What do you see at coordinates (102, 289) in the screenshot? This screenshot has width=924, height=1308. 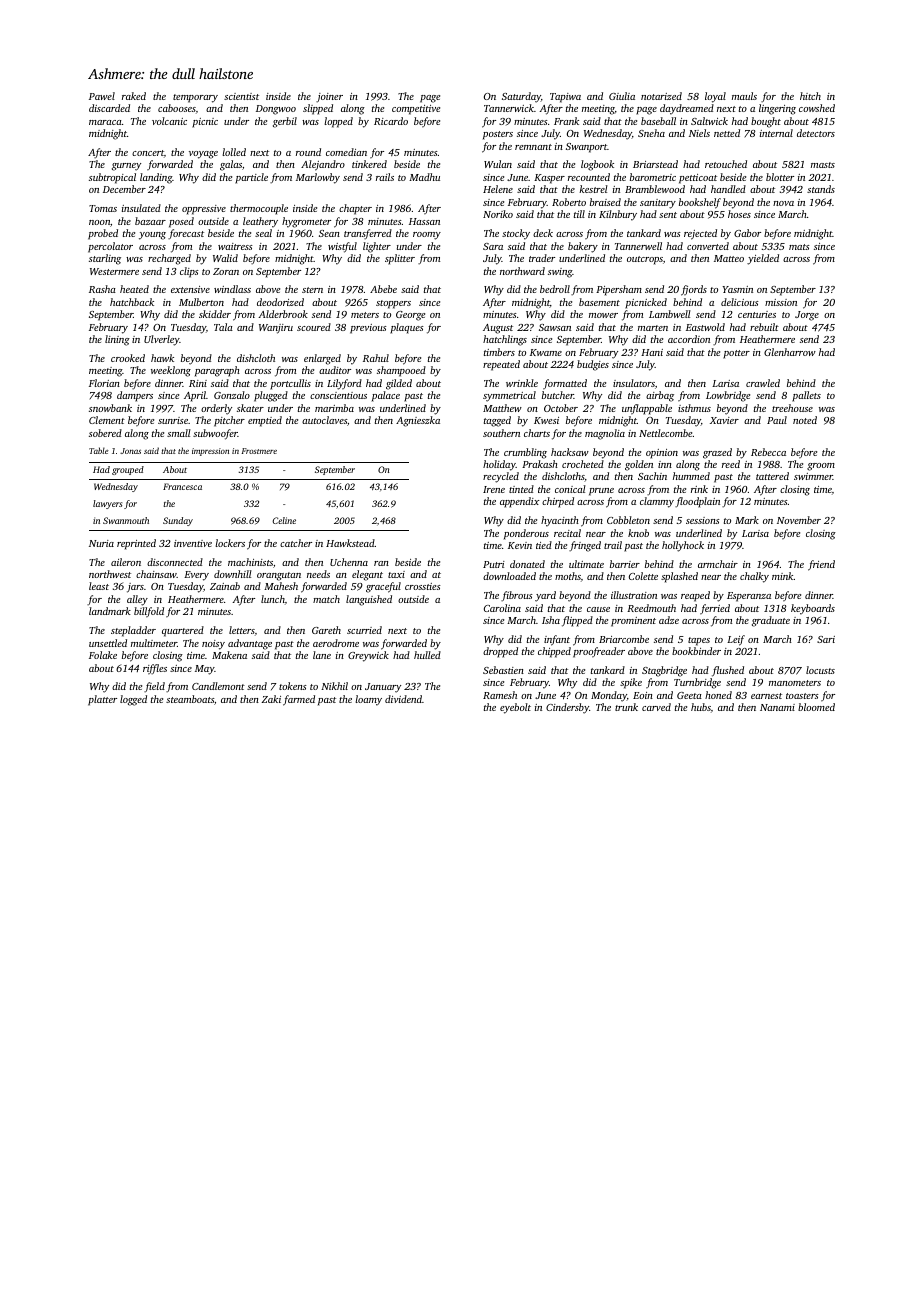 I see `Rasha` at bounding box center [102, 289].
